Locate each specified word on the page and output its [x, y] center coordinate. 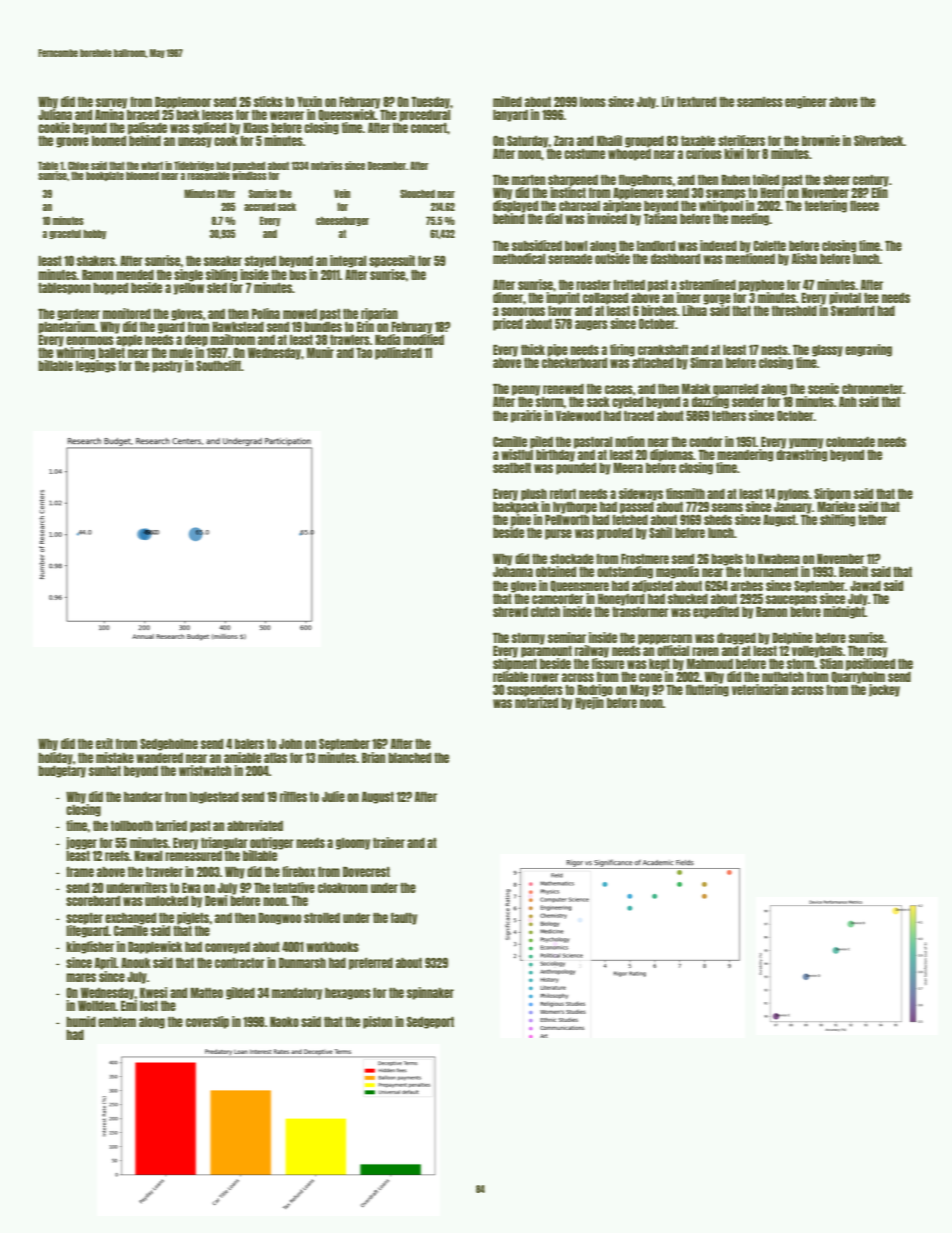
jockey [884, 690]
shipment [515, 664]
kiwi [734, 153]
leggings [96, 366]
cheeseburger [342, 221]
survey [111, 103]
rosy [877, 652]
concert [429, 128]
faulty [404, 918]
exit [104, 743]
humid [81, 1021]
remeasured [193, 856]
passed [637, 508]
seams [727, 507]
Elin [879, 192]
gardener [78, 315]
